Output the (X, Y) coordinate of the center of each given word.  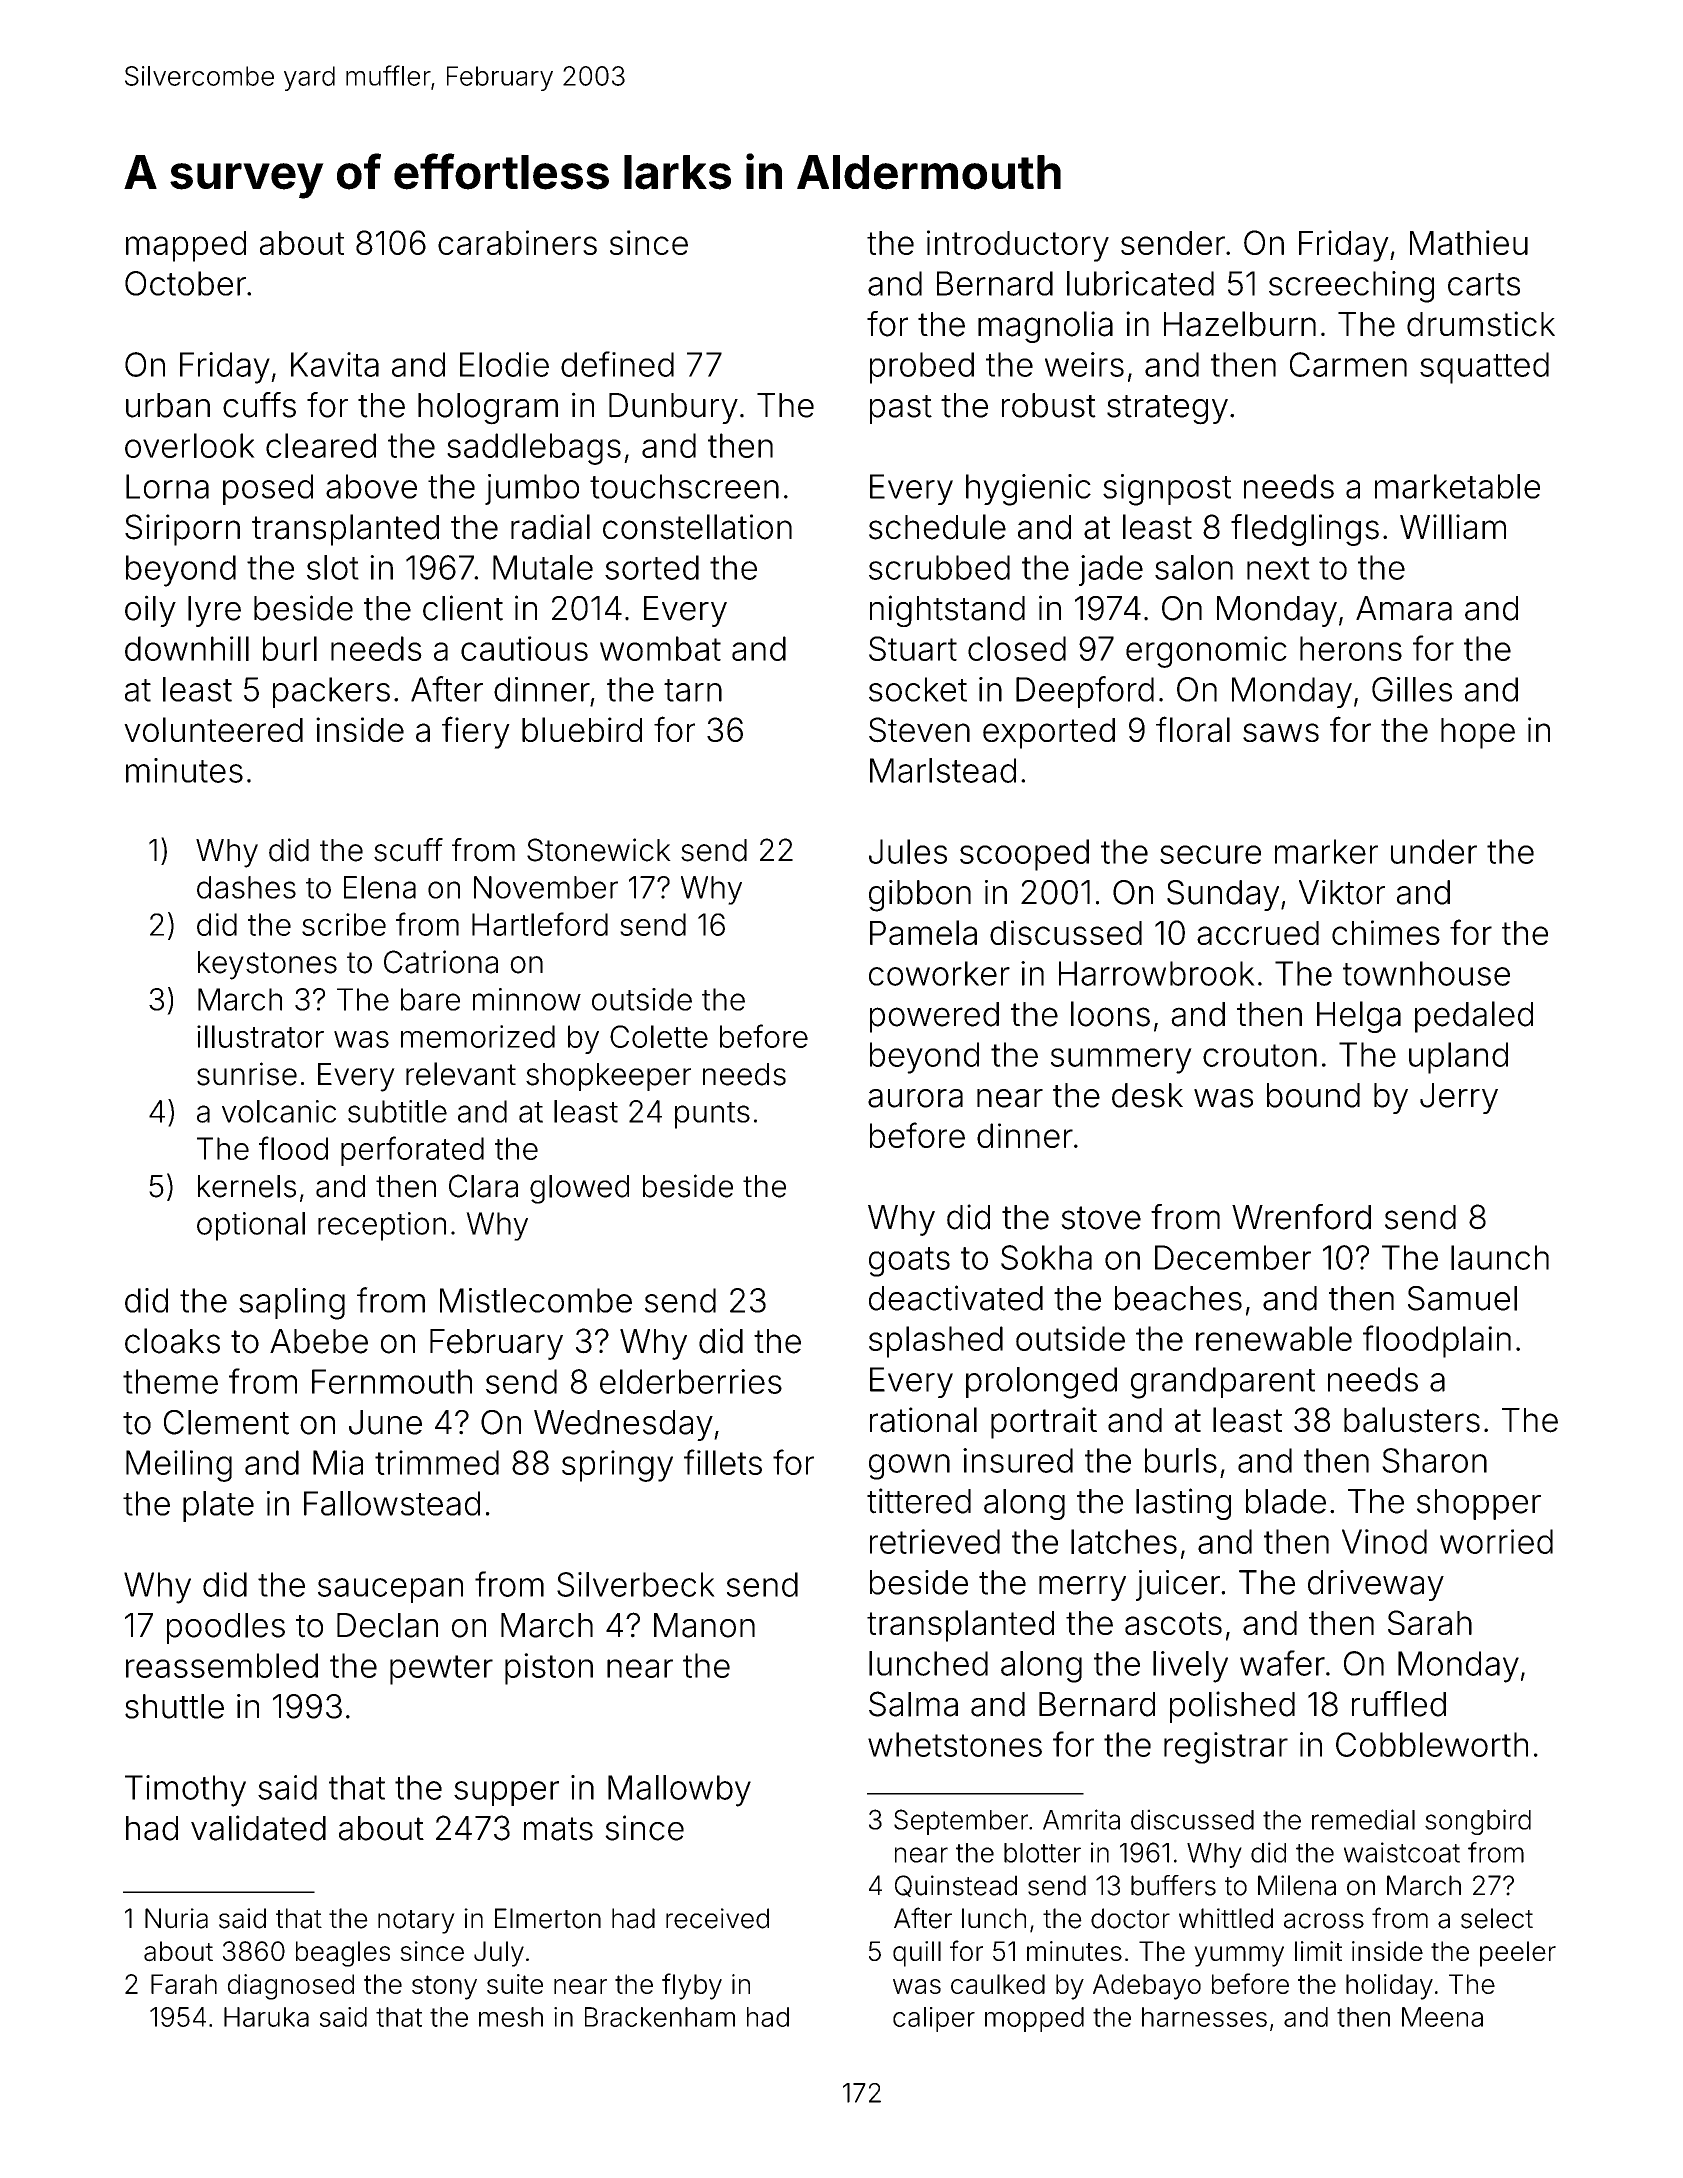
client (463, 608)
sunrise (247, 1074)
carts (1484, 284)
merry (1082, 1588)
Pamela (923, 932)
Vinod (1384, 1541)
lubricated (1140, 283)
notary (416, 1922)
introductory (1018, 246)
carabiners (517, 242)
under (1434, 851)
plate (218, 1506)
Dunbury (673, 408)
